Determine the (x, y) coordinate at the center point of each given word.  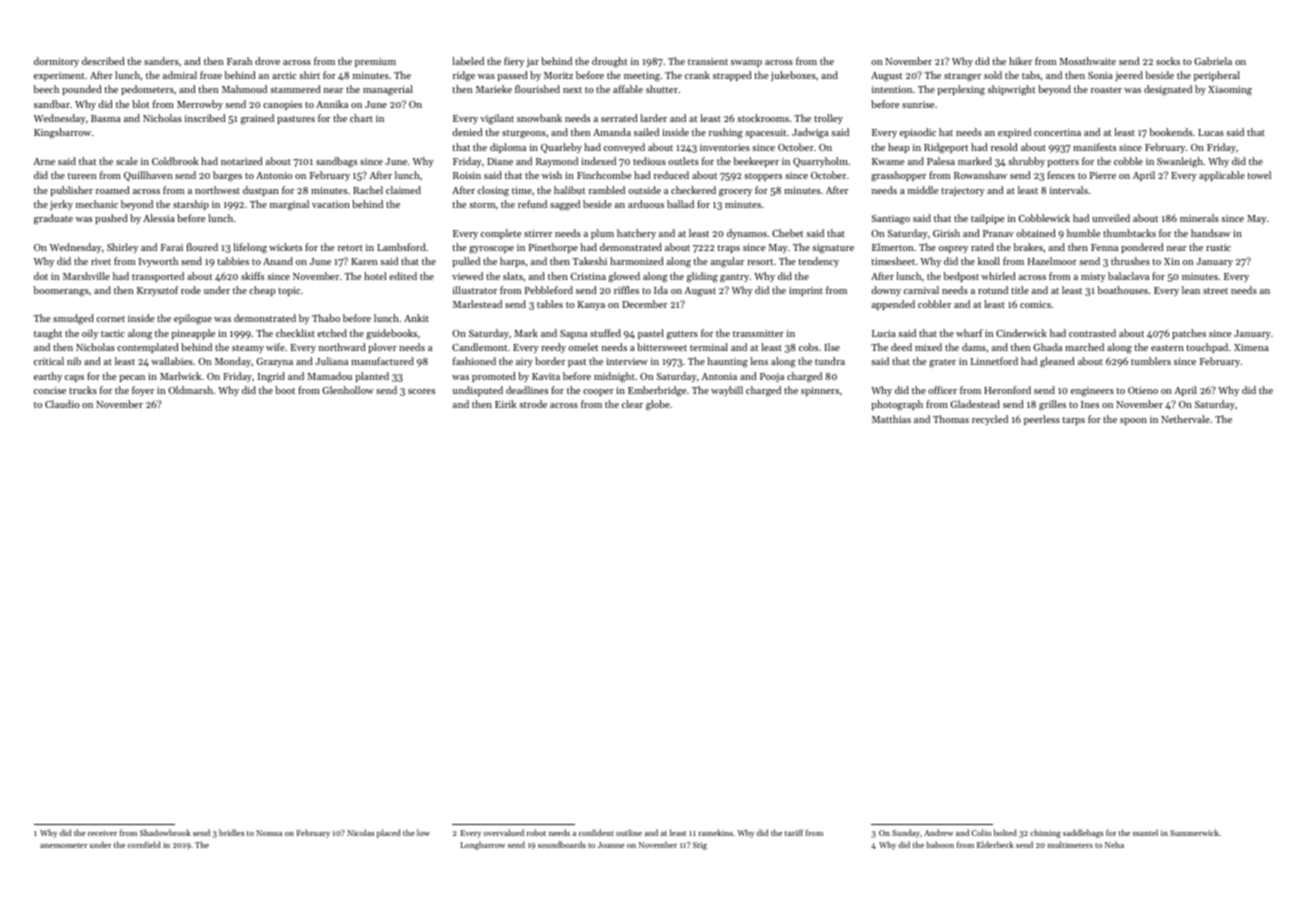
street (1215, 291)
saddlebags (1083, 833)
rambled (607, 190)
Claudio (62, 404)
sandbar (52, 104)
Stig (700, 846)
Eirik (506, 404)
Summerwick (1194, 832)
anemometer (63, 845)
